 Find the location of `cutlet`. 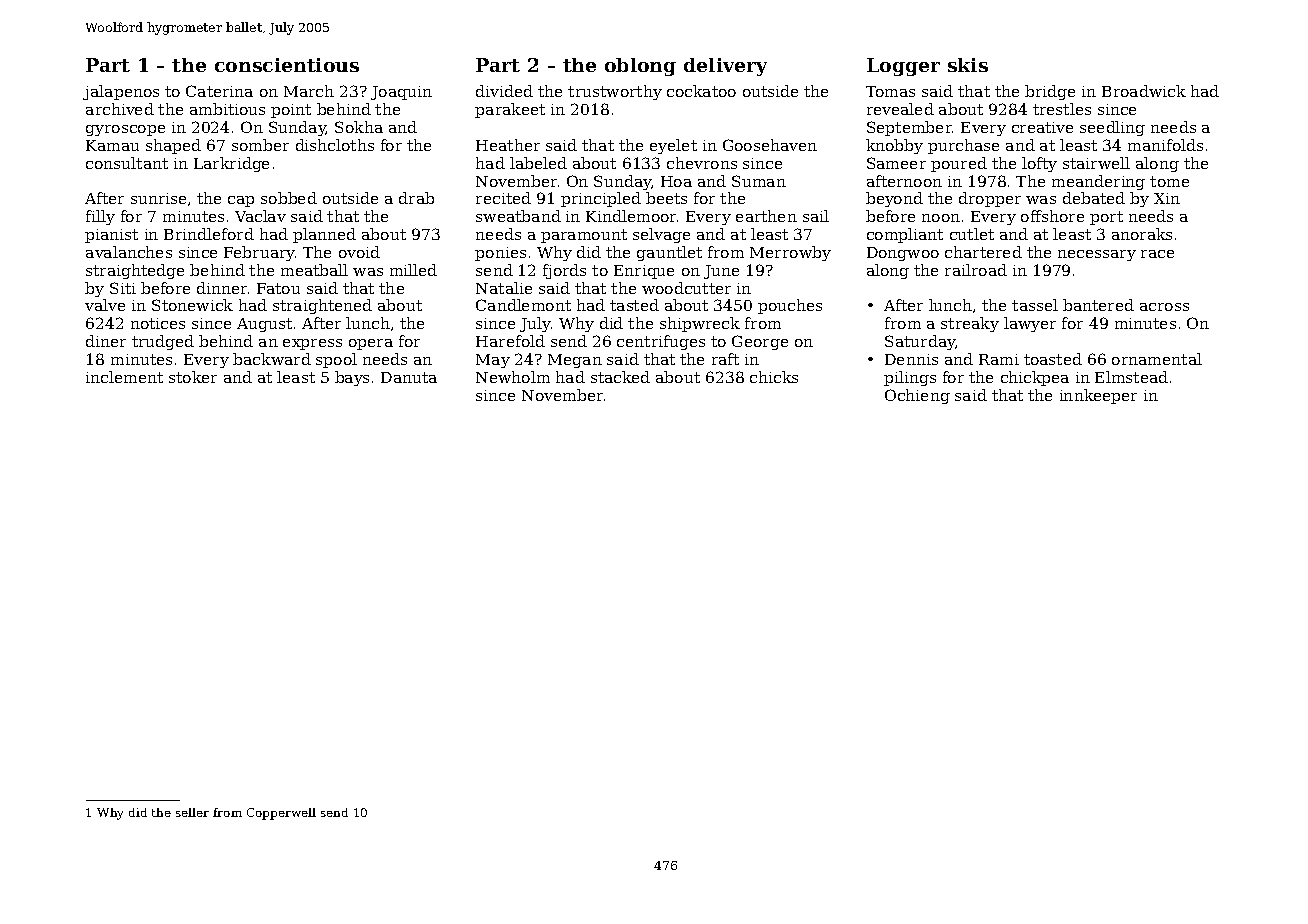

cutlet is located at coordinates (972, 234).
